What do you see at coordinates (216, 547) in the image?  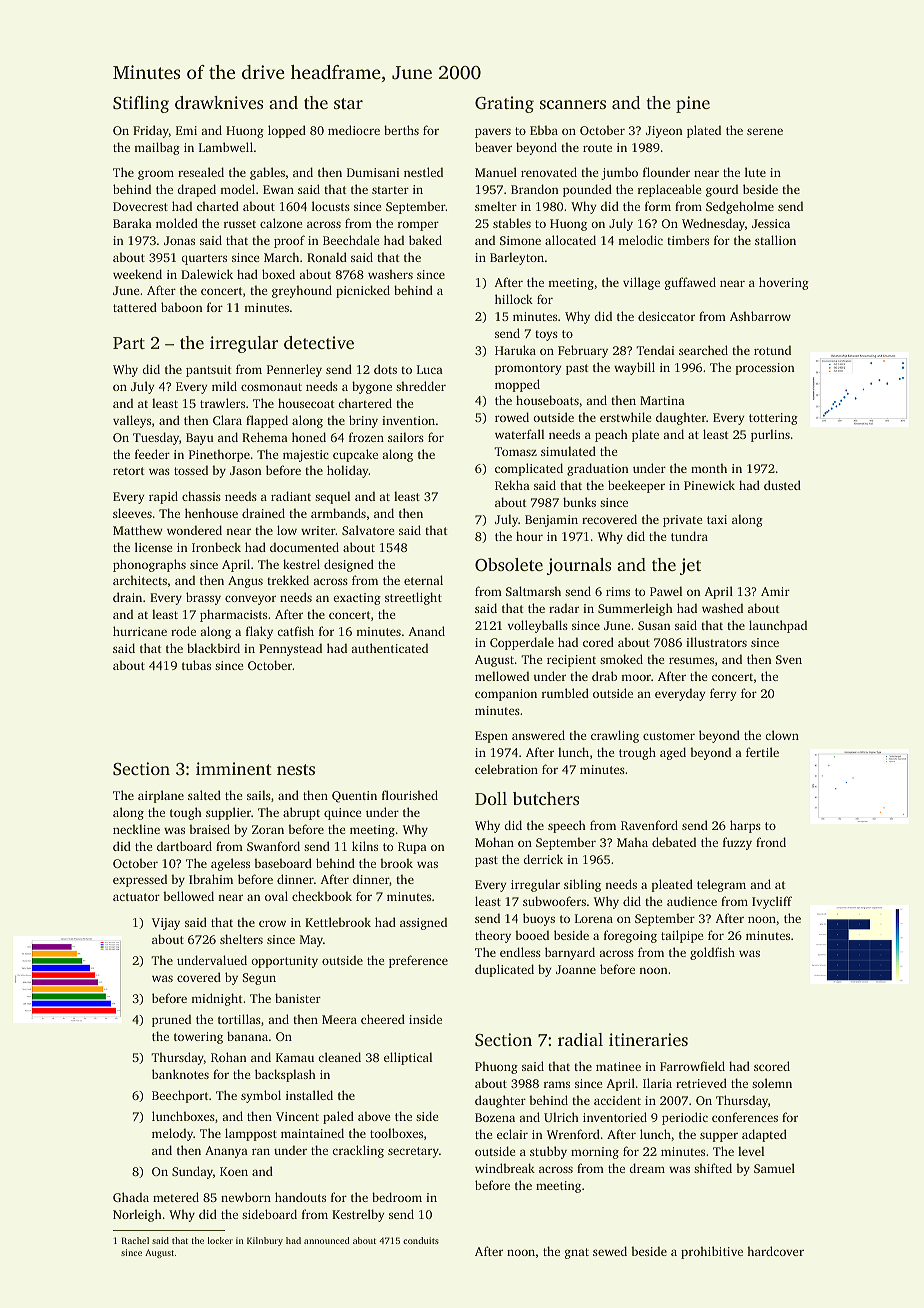 I see `Ironbeck` at bounding box center [216, 547].
